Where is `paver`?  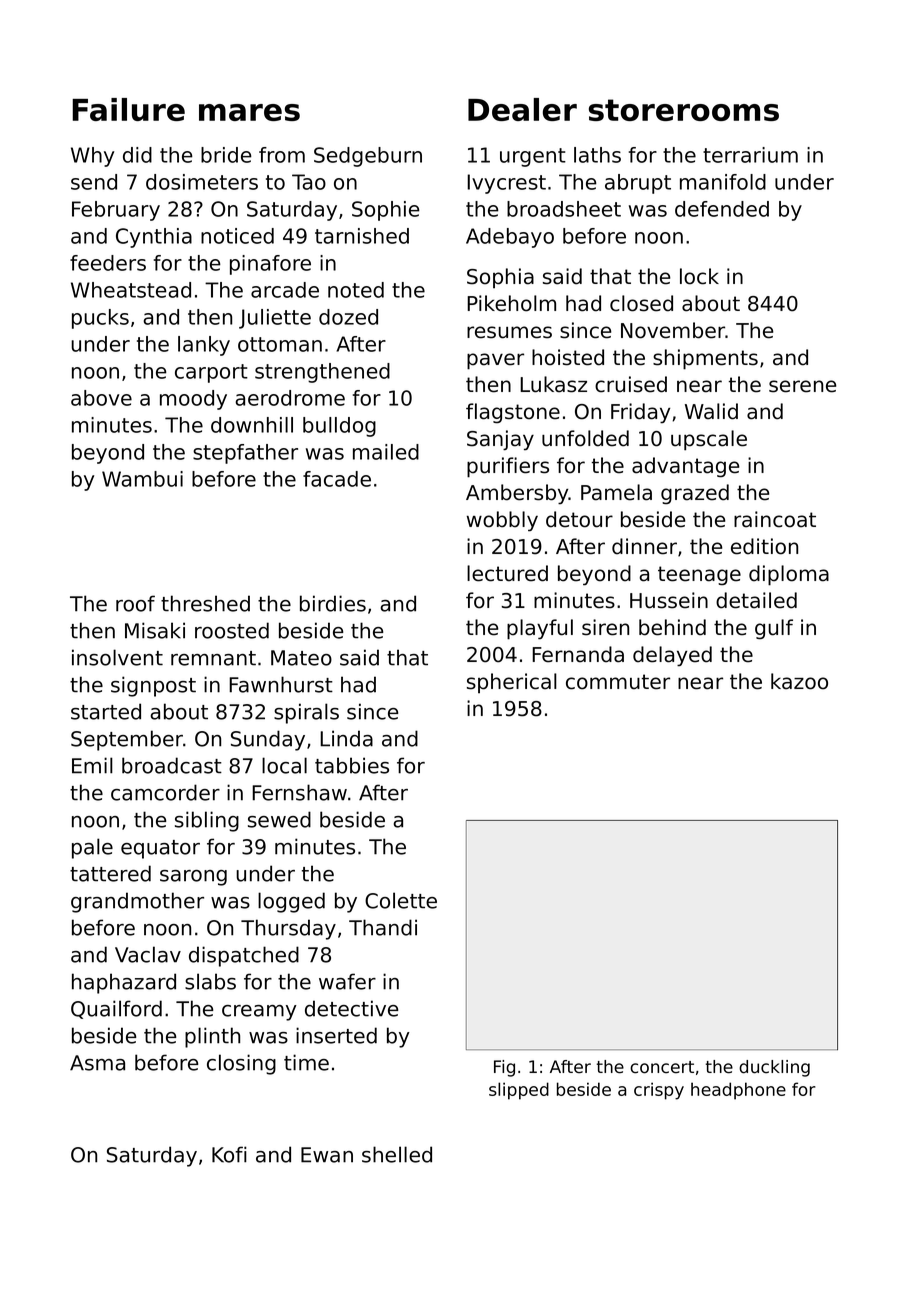
paver is located at coordinates (495, 361).
